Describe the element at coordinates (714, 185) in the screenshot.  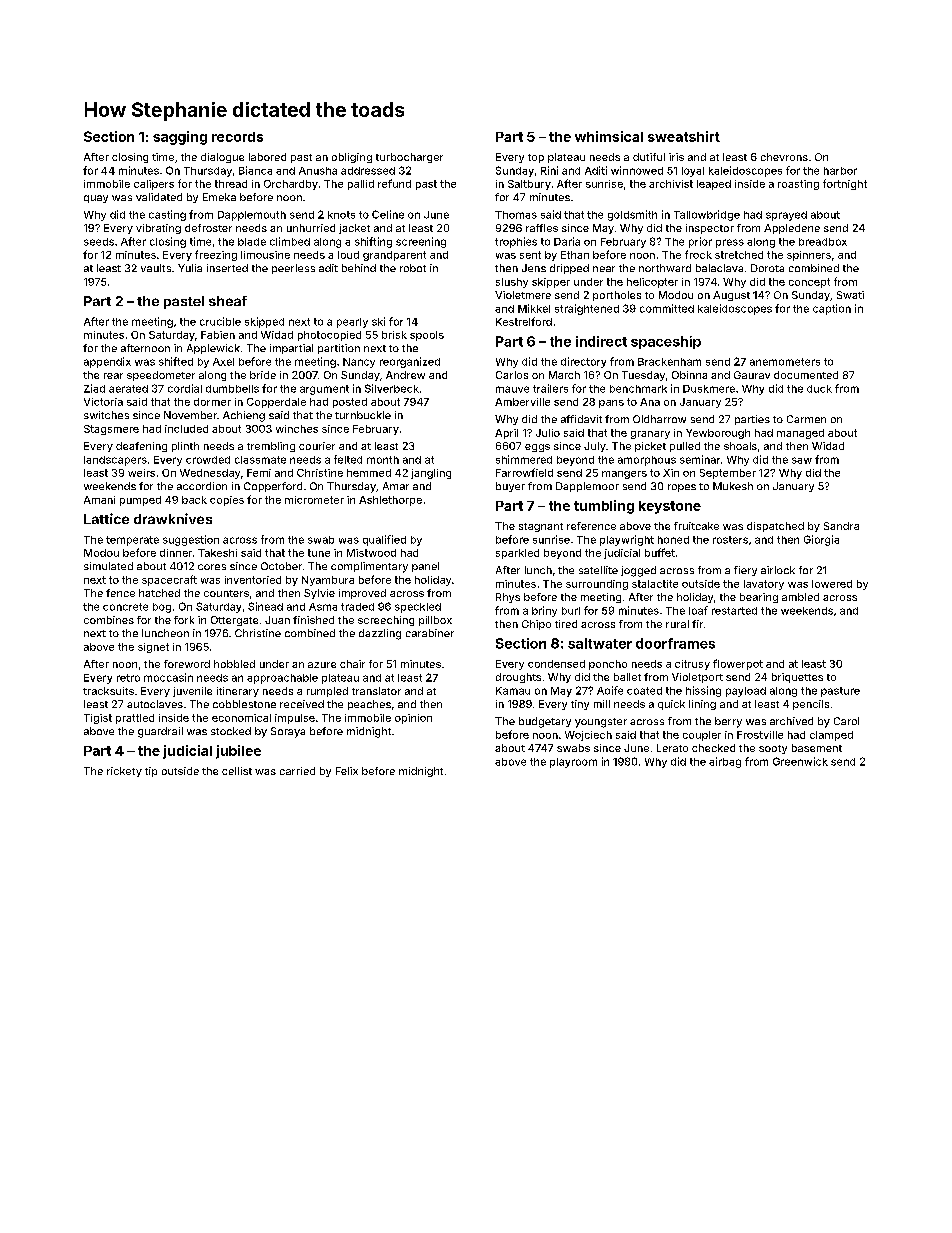
I see `leaped` at that location.
